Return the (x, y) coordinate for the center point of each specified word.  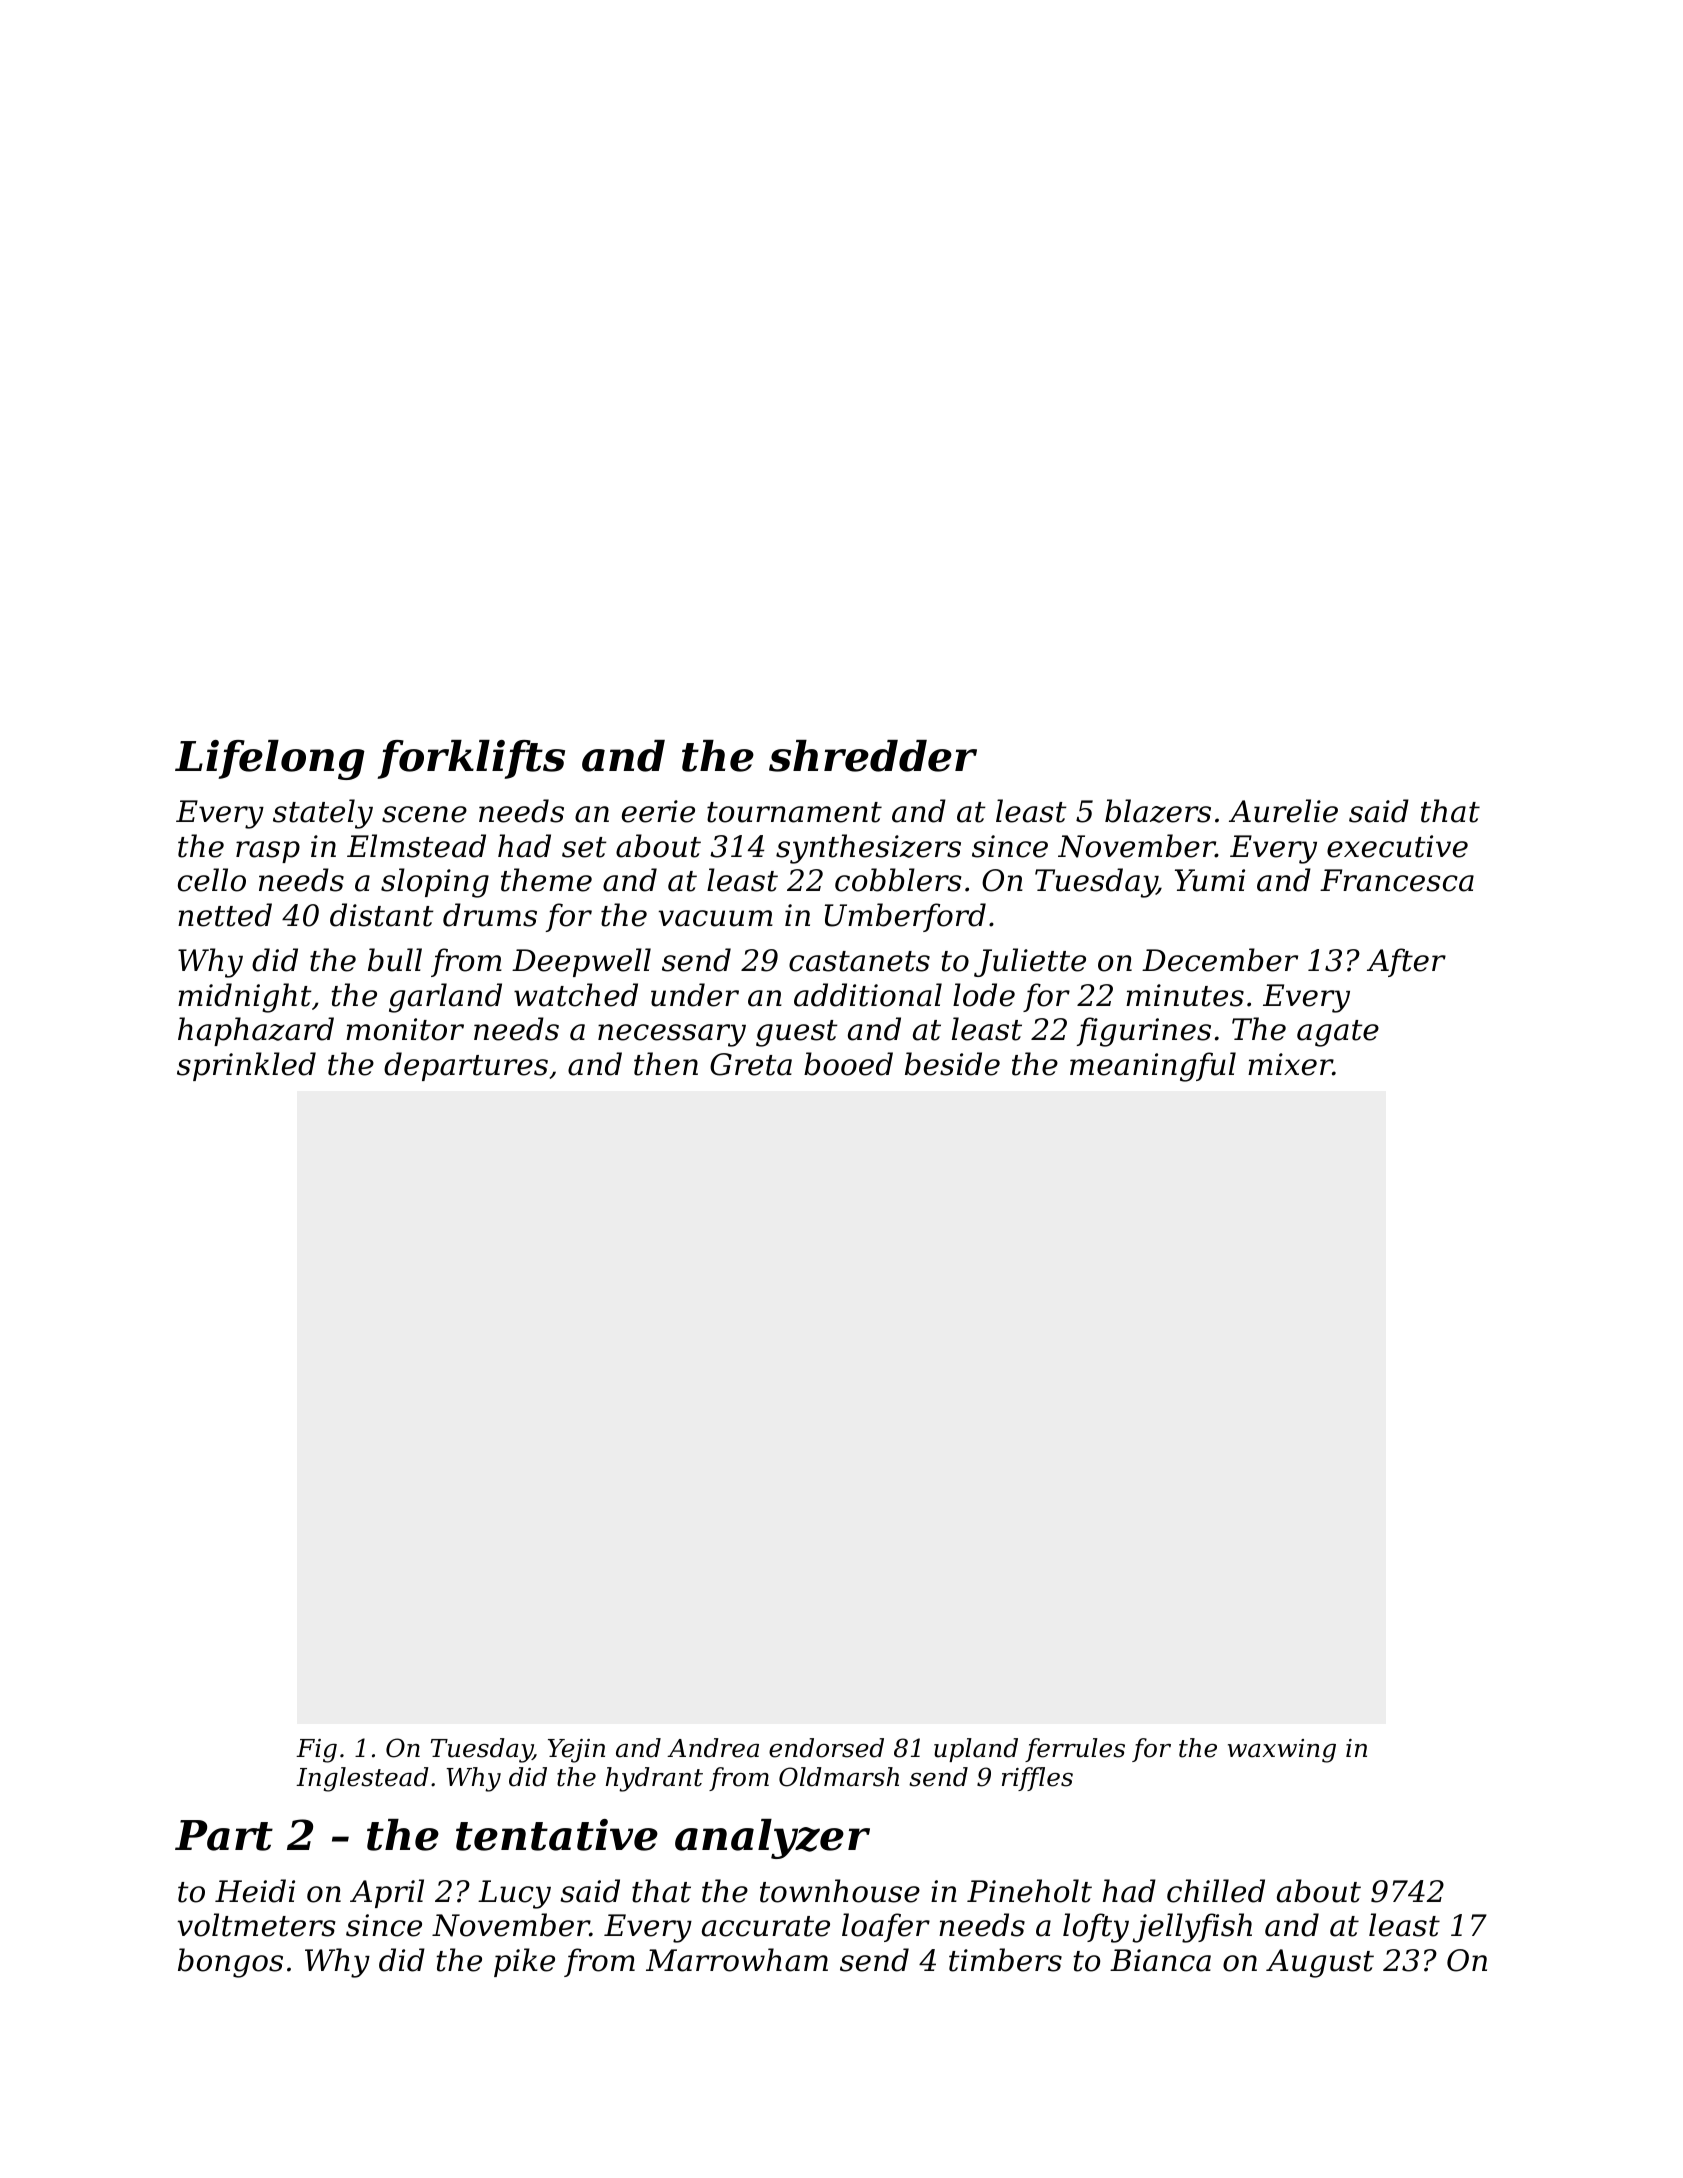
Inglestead (362, 1779)
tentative (557, 1835)
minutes (1185, 995)
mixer (1290, 1064)
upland (976, 1750)
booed (848, 1064)
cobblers (898, 880)
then (666, 1064)
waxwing (1282, 1751)
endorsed (826, 1748)
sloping (435, 883)
